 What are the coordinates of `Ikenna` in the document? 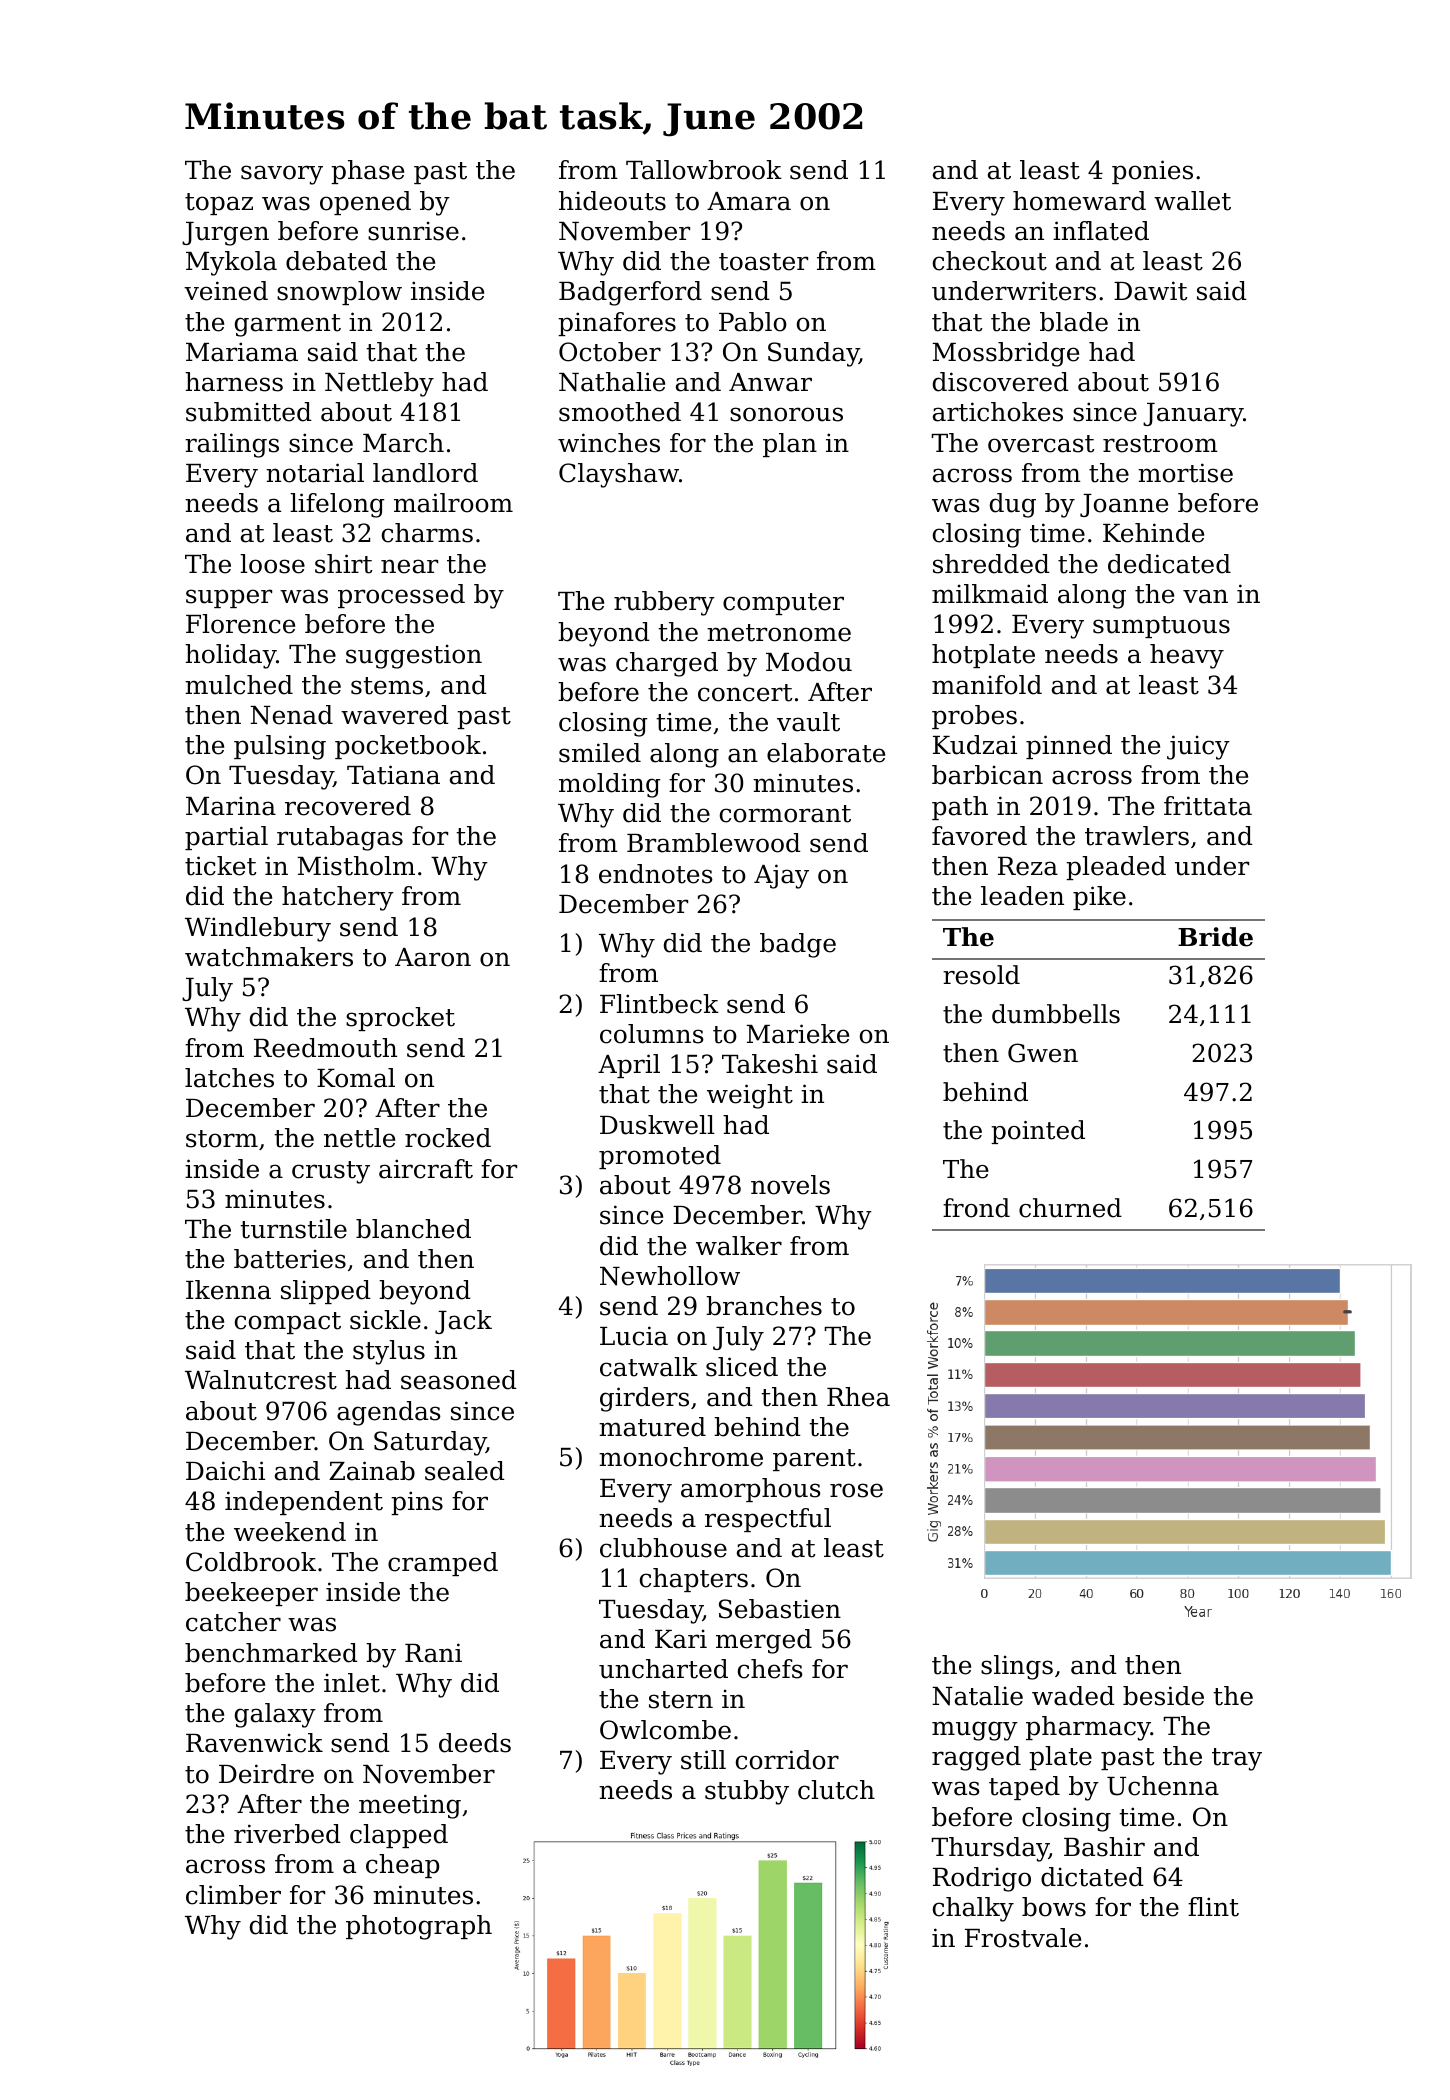 It's located at (228, 1290).
